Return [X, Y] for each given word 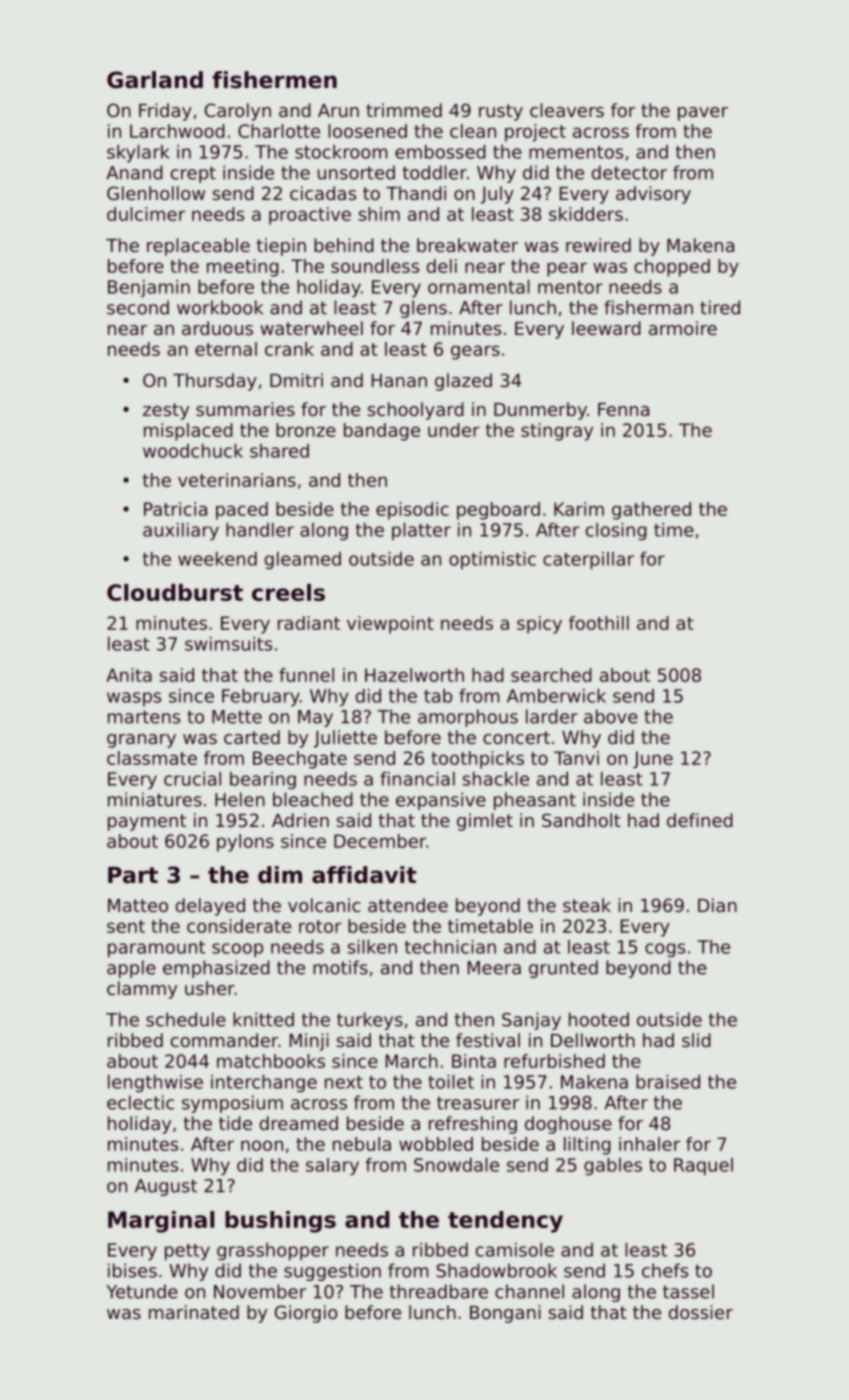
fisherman [648, 307]
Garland [155, 80]
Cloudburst [175, 592]
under [454, 430]
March [412, 1061]
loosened [367, 131]
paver [703, 114]
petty [187, 1252]
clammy [142, 990]
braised [668, 1082]
